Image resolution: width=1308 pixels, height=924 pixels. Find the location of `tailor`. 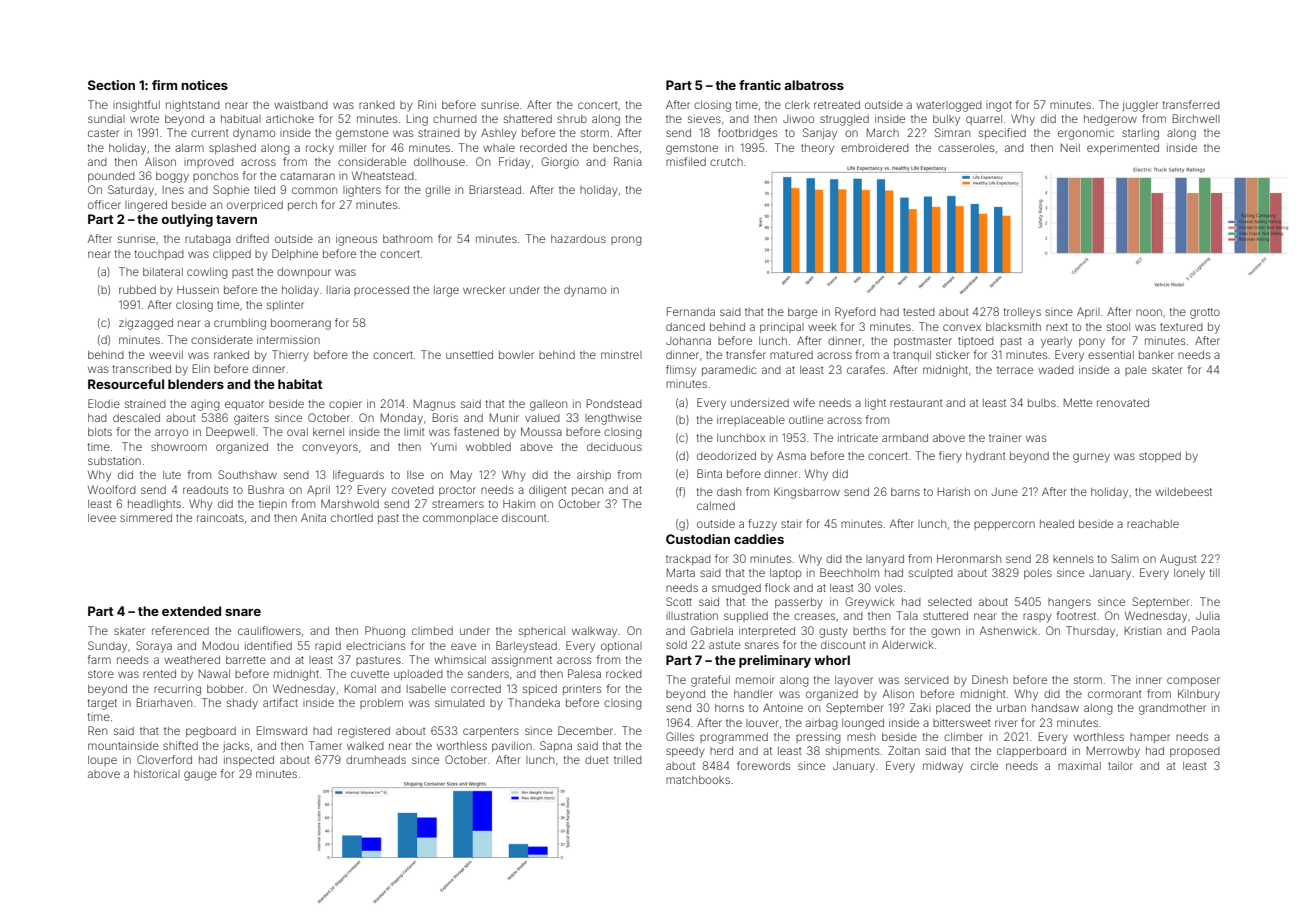

tailor is located at coordinates (1120, 765).
